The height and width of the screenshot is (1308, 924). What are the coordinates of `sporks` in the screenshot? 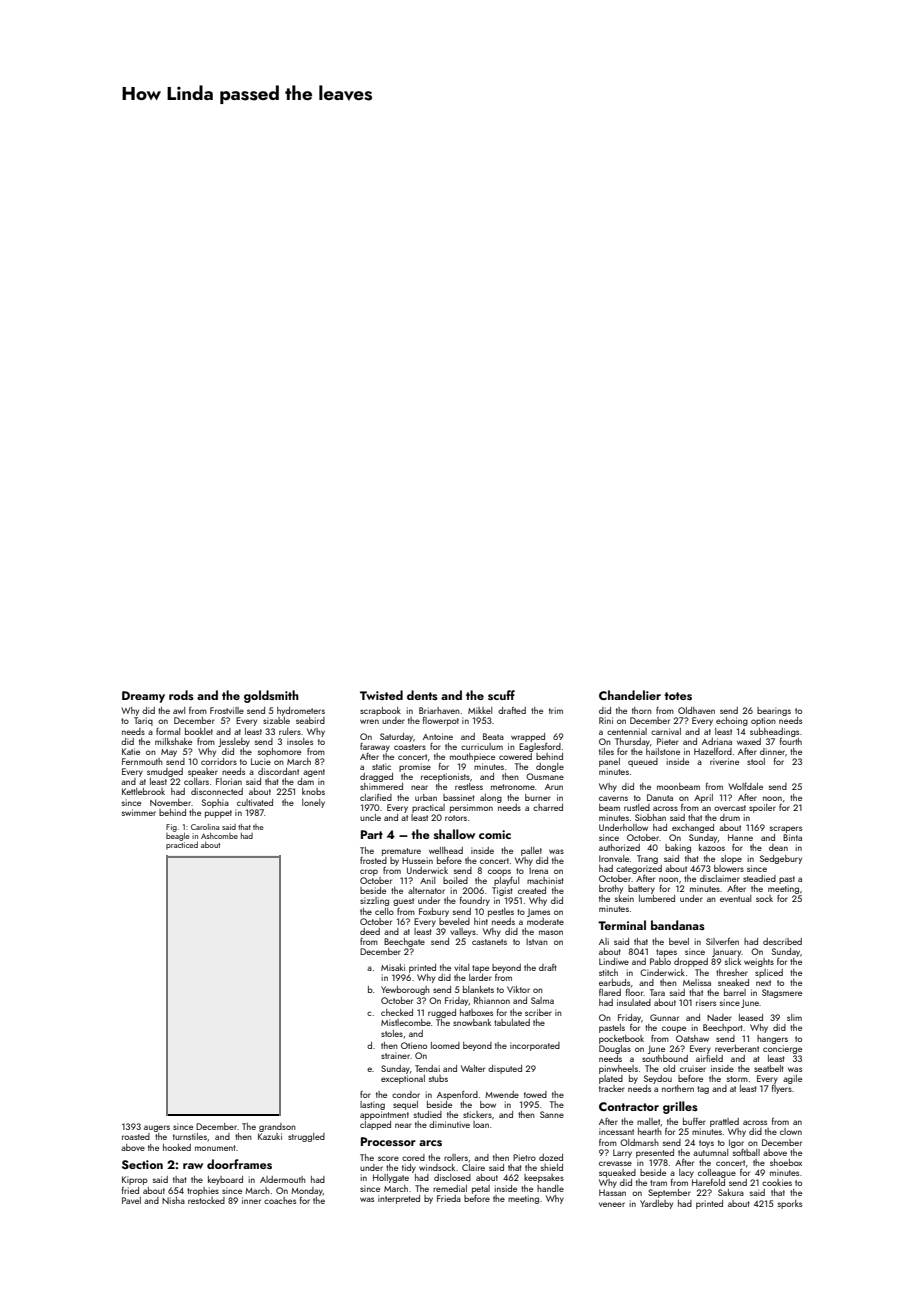 It's located at (790, 1204).
